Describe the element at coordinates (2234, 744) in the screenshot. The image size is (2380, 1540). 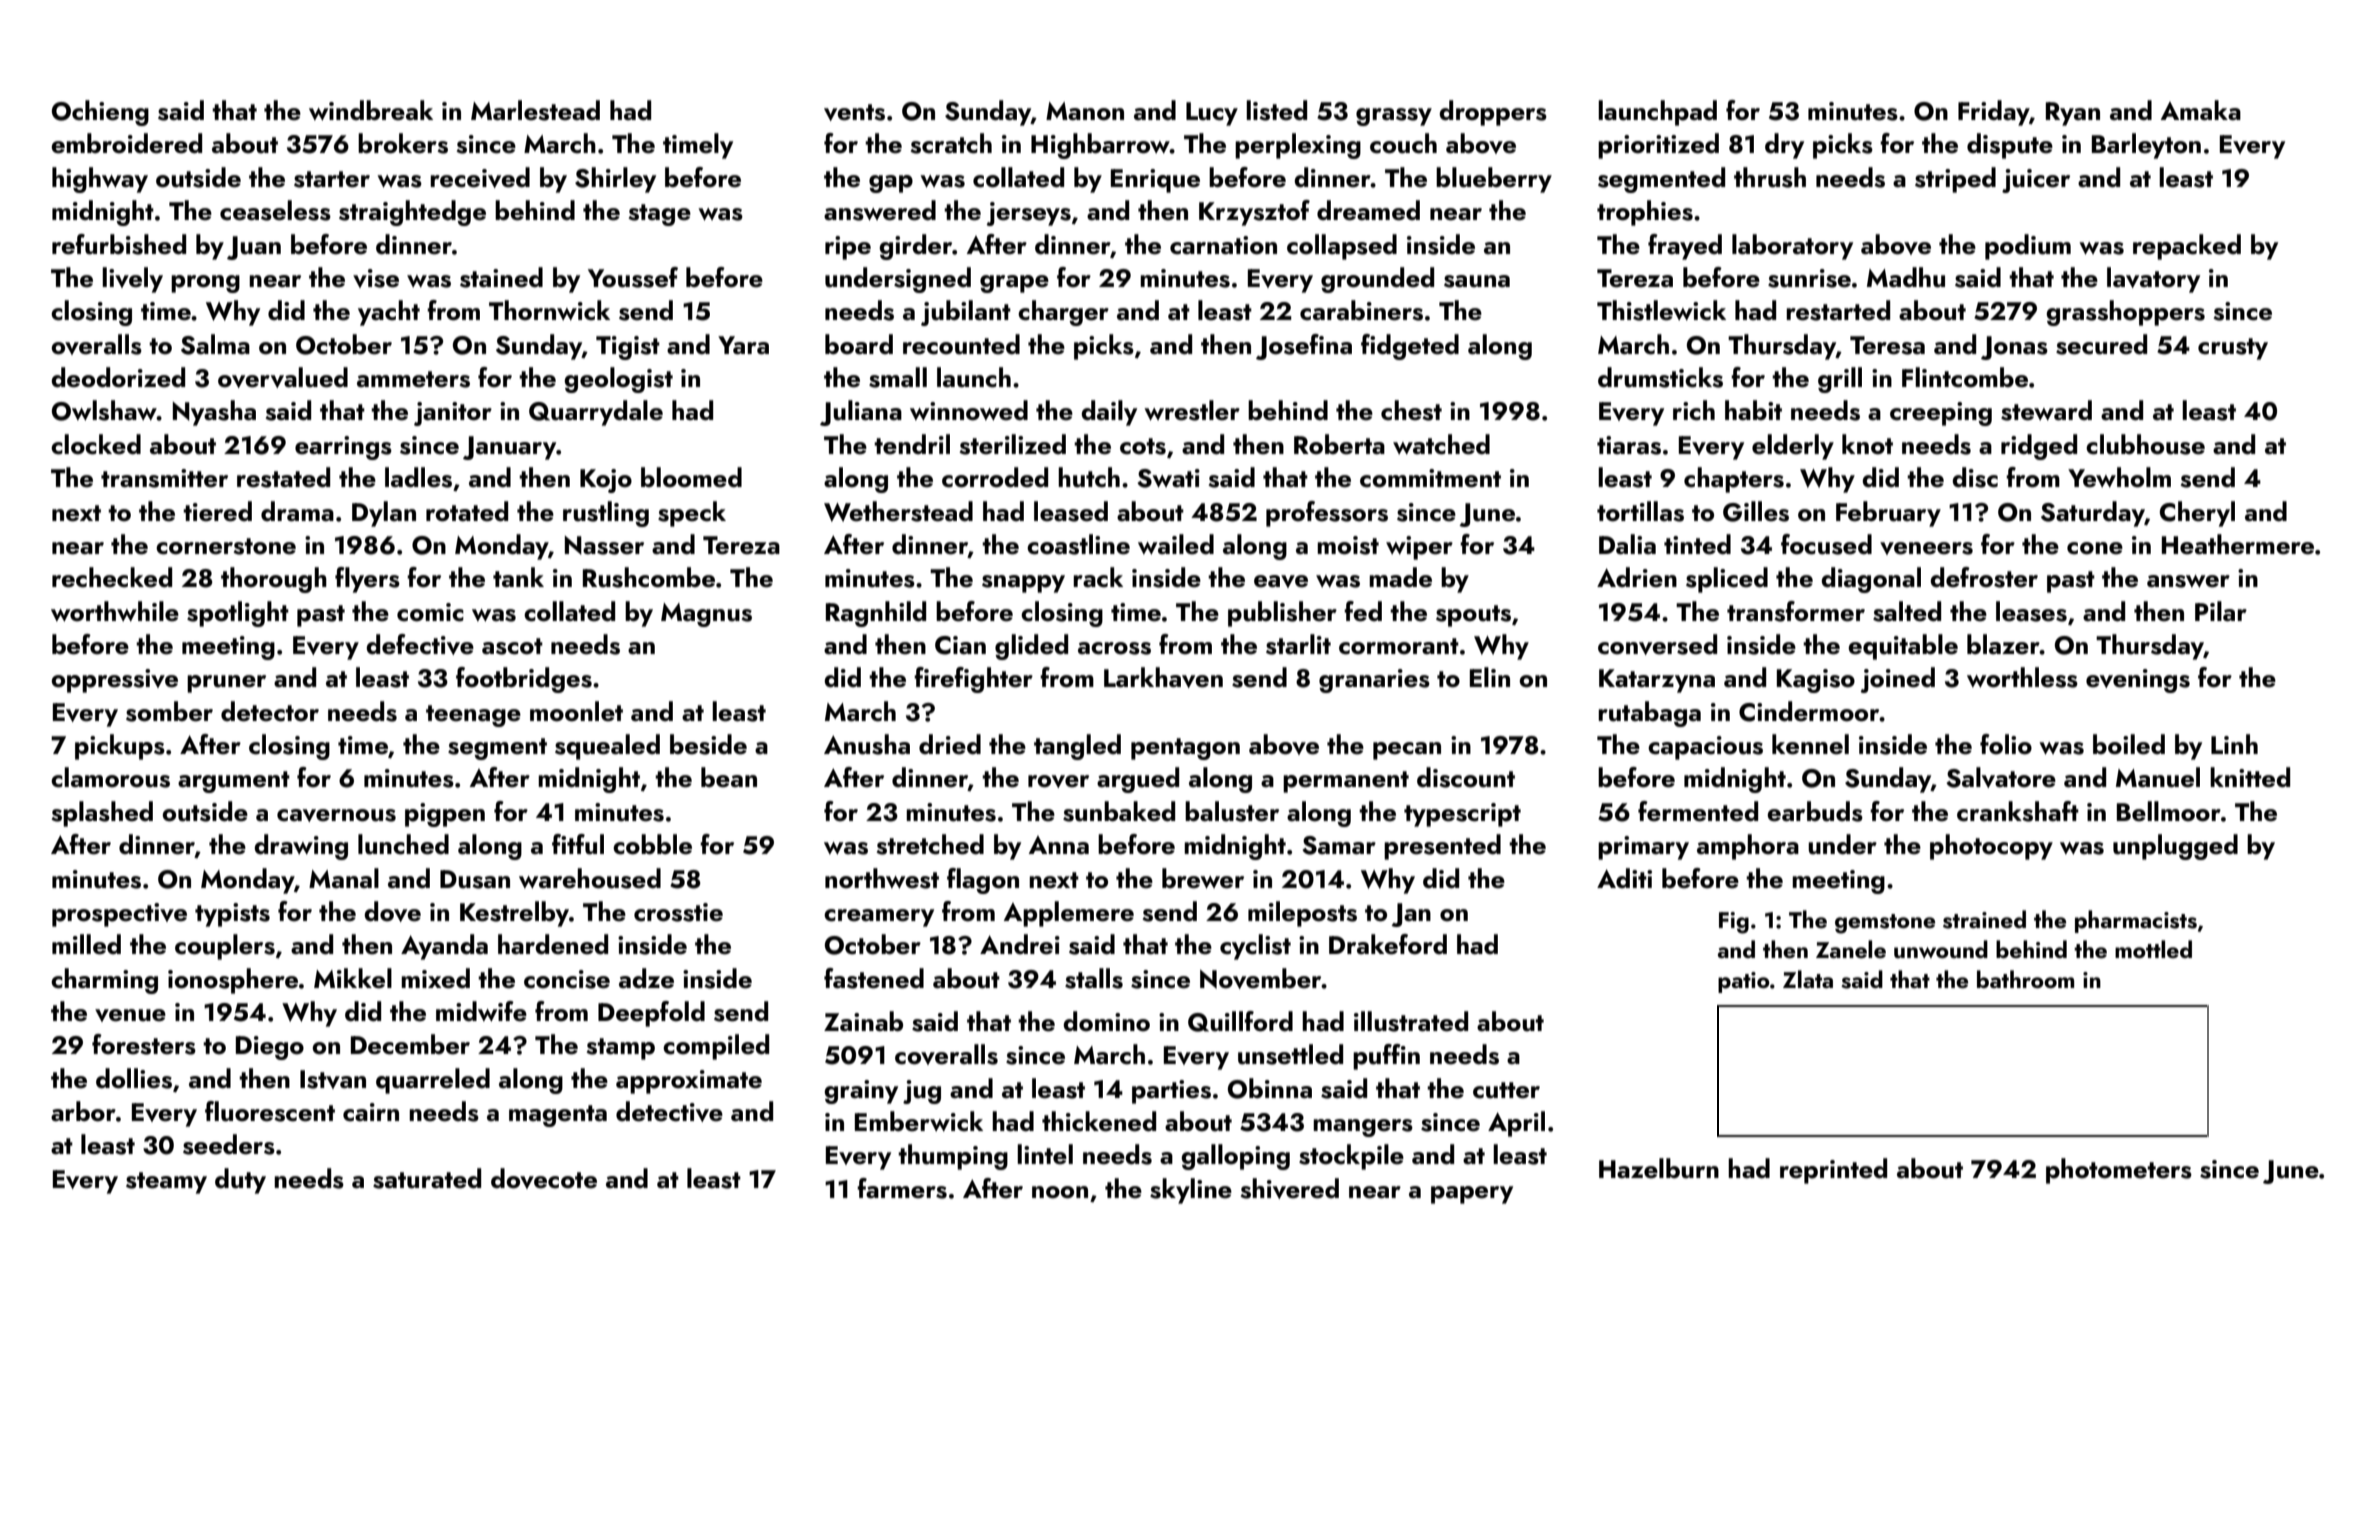
I see `Linh` at that location.
